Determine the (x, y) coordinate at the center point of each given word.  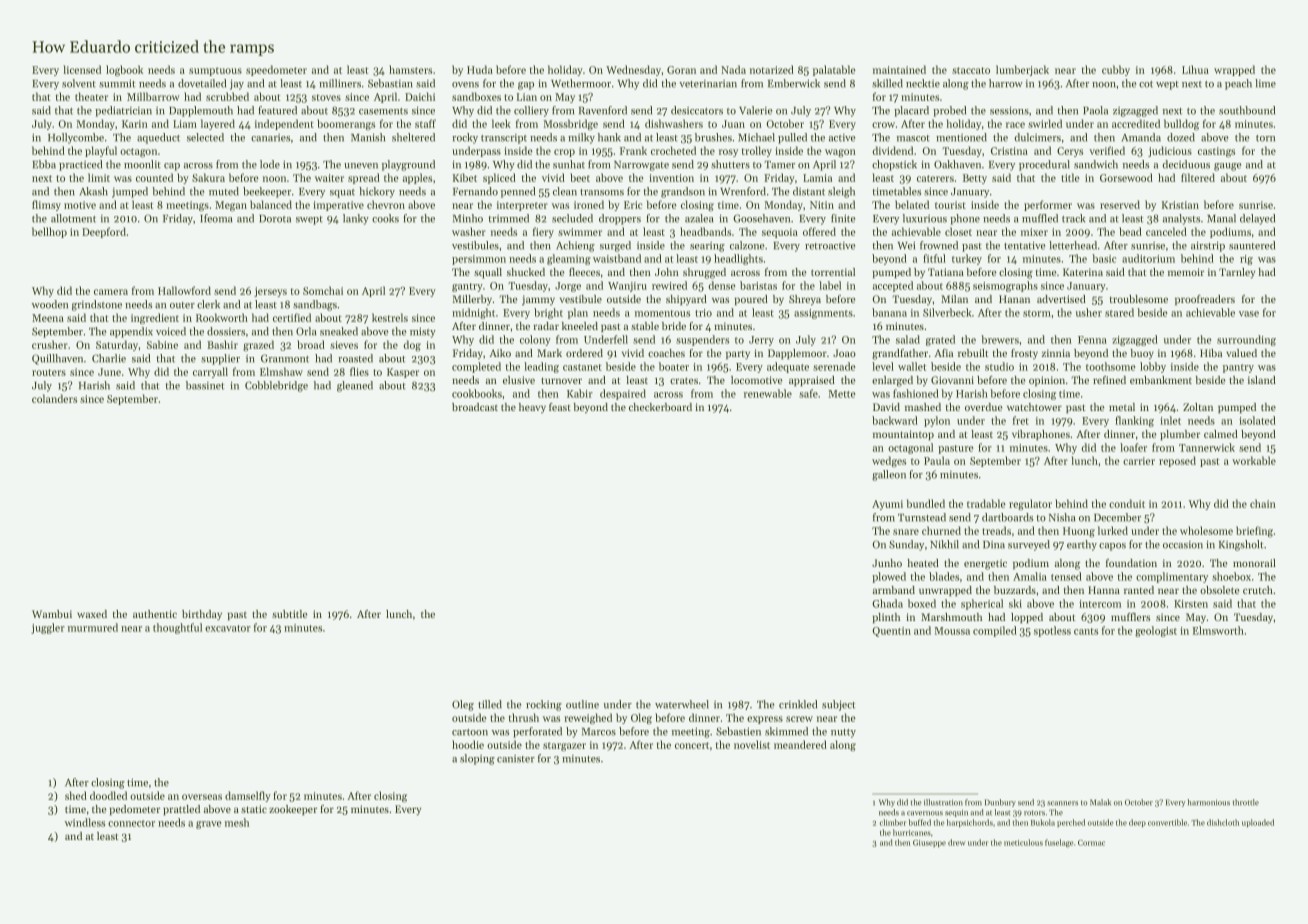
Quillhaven (57, 359)
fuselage (1059, 843)
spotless (1052, 631)
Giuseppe (929, 843)
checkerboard (660, 407)
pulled (792, 138)
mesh (237, 822)
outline (582, 704)
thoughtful (177, 628)
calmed (1221, 434)
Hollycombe (76, 138)
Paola (1095, 110)
